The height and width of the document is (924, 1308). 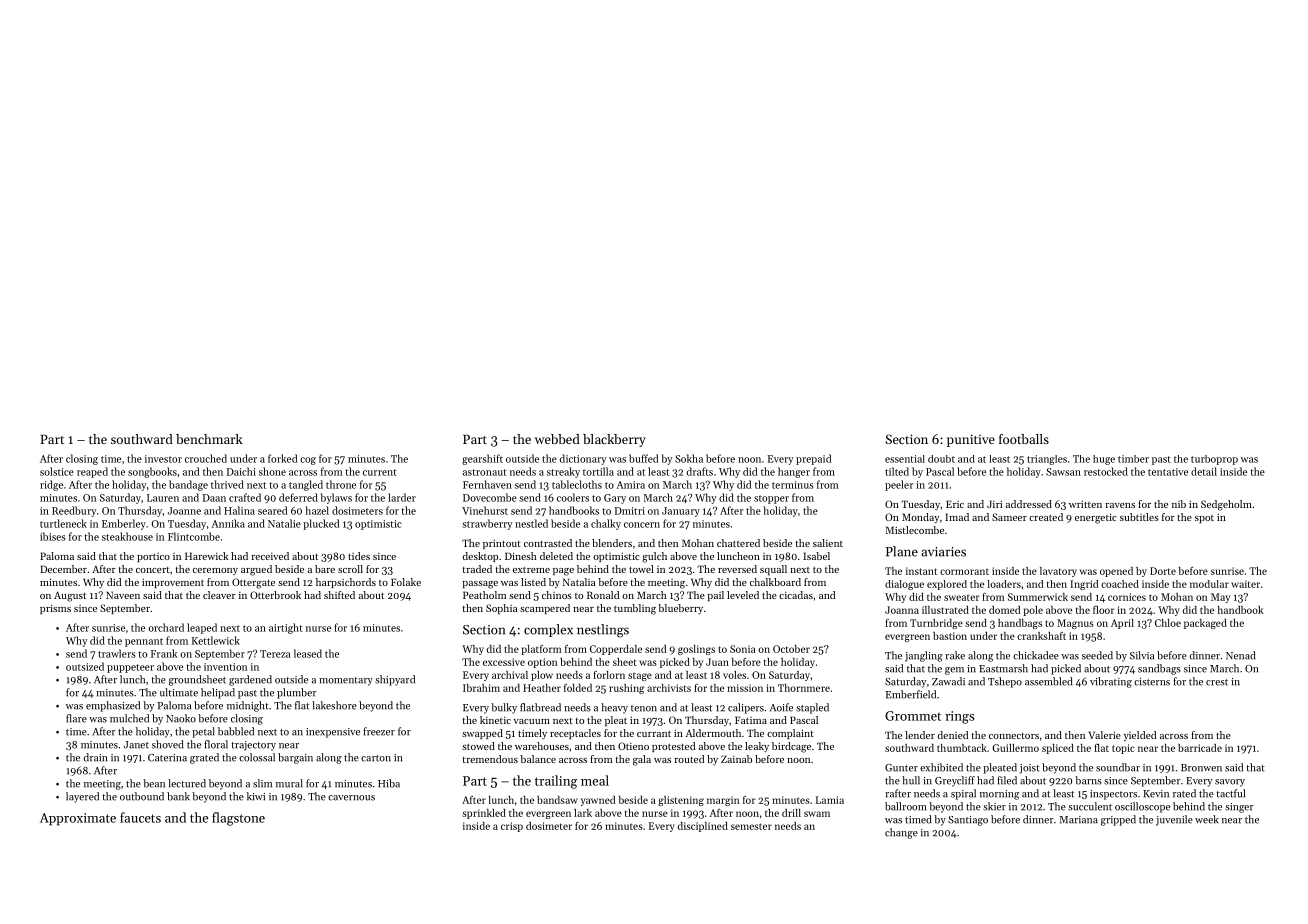 I want to click on vibrating, so click(x=1111, y=682).
